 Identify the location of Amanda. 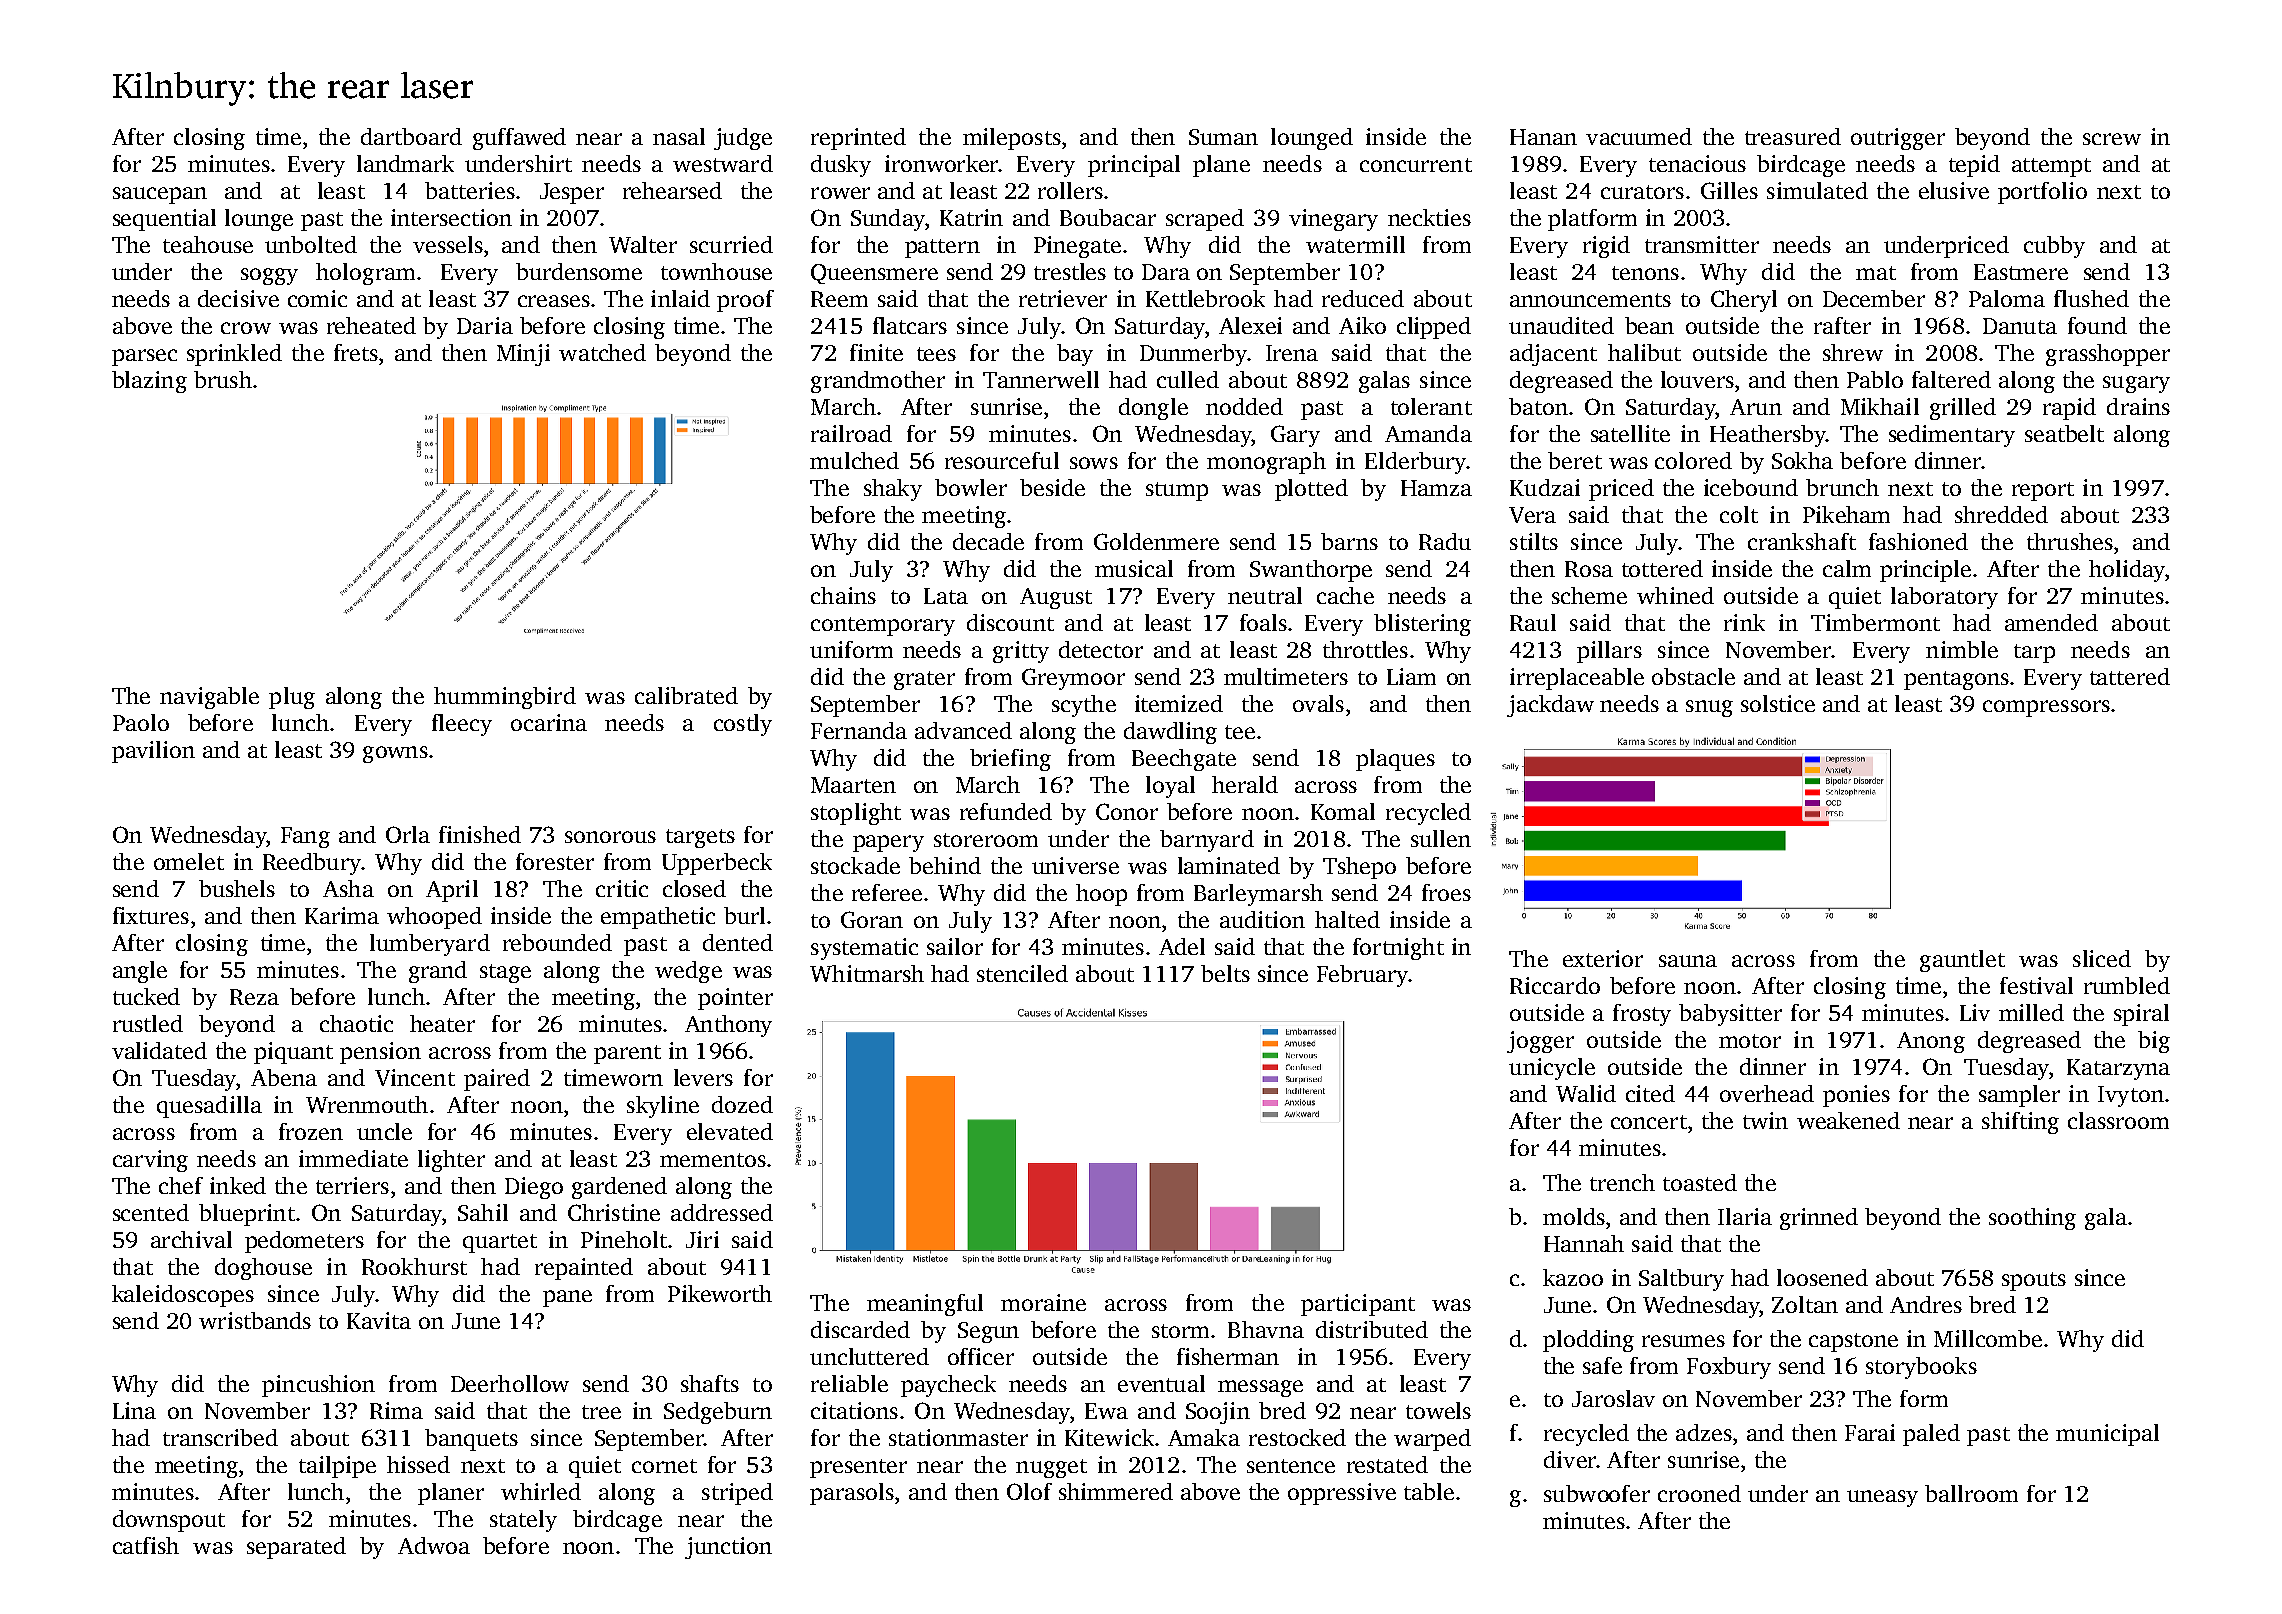
(1428, 433).
